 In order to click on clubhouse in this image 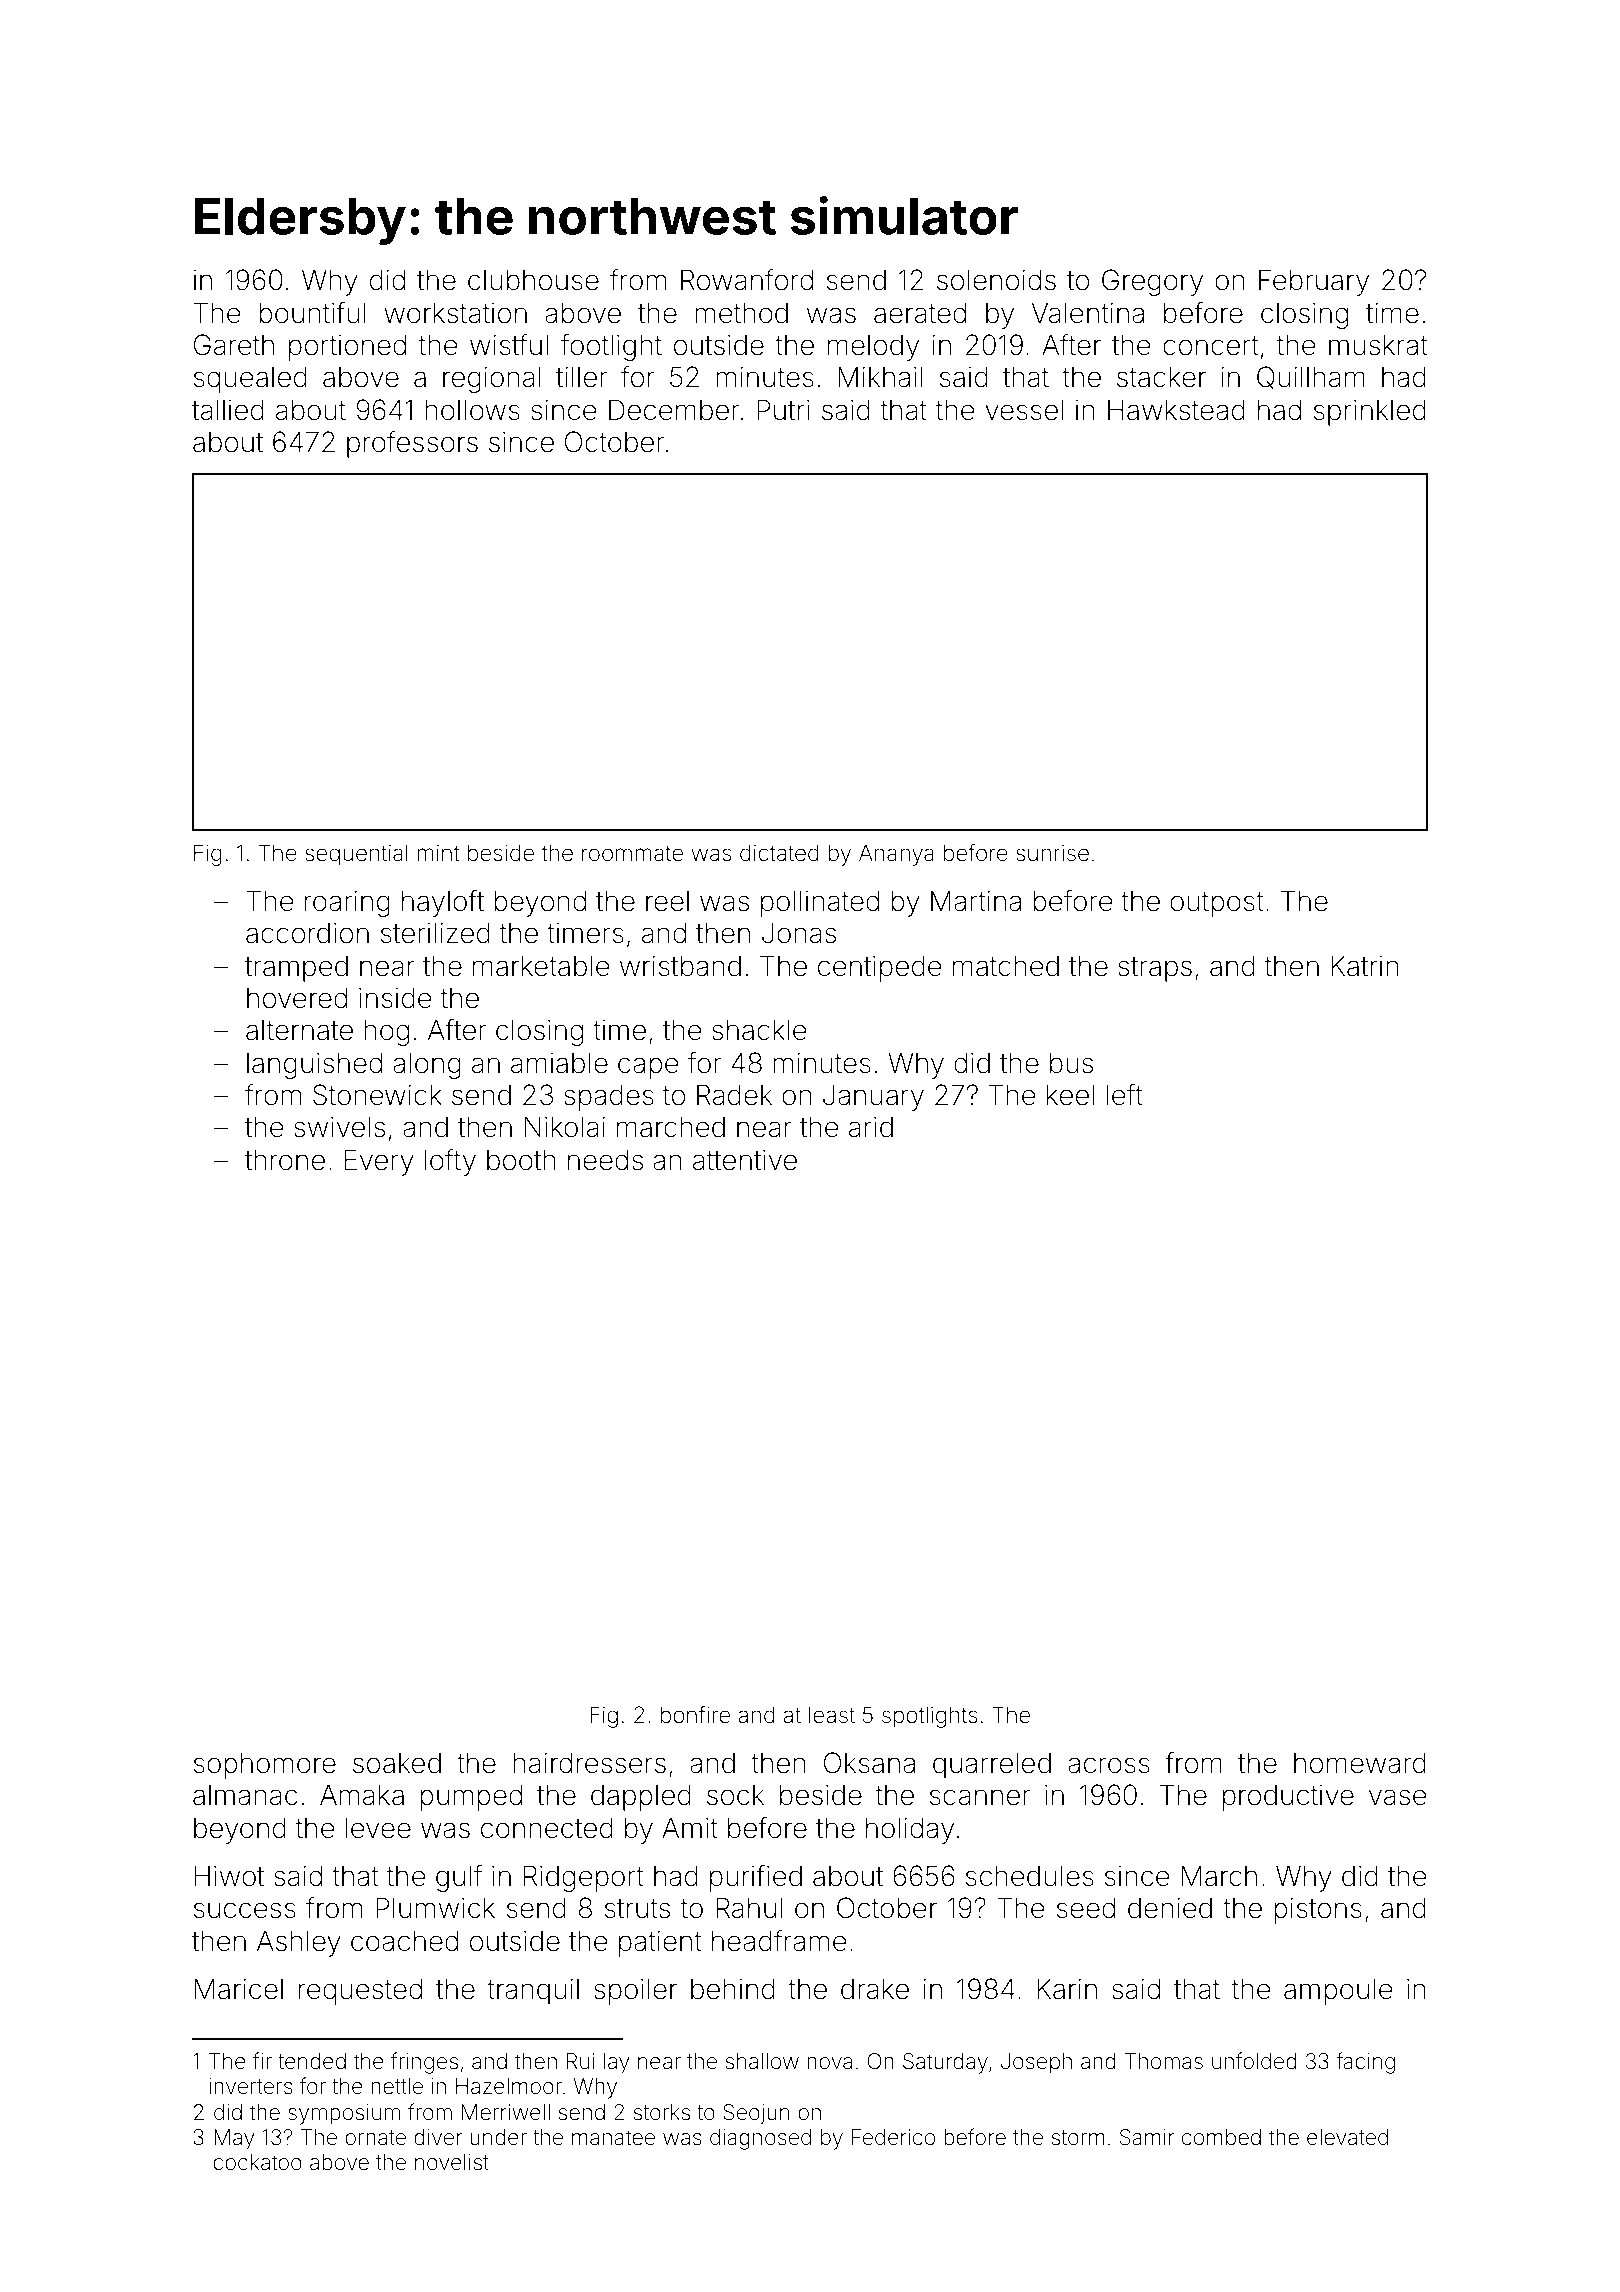, I will do `click(533, 280)`.
